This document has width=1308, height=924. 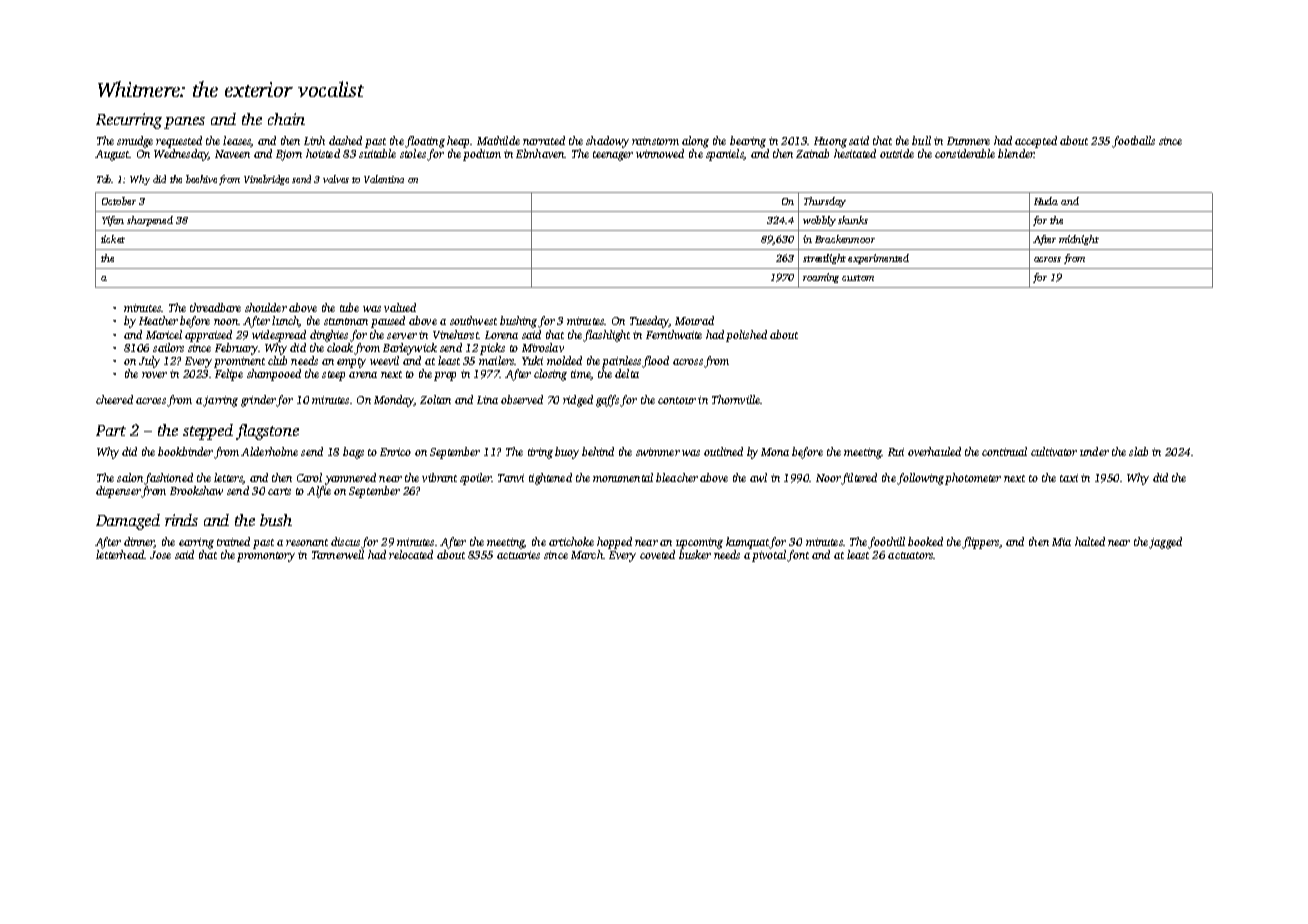 I want to click on actuaries, so click(x=518, y=555).
